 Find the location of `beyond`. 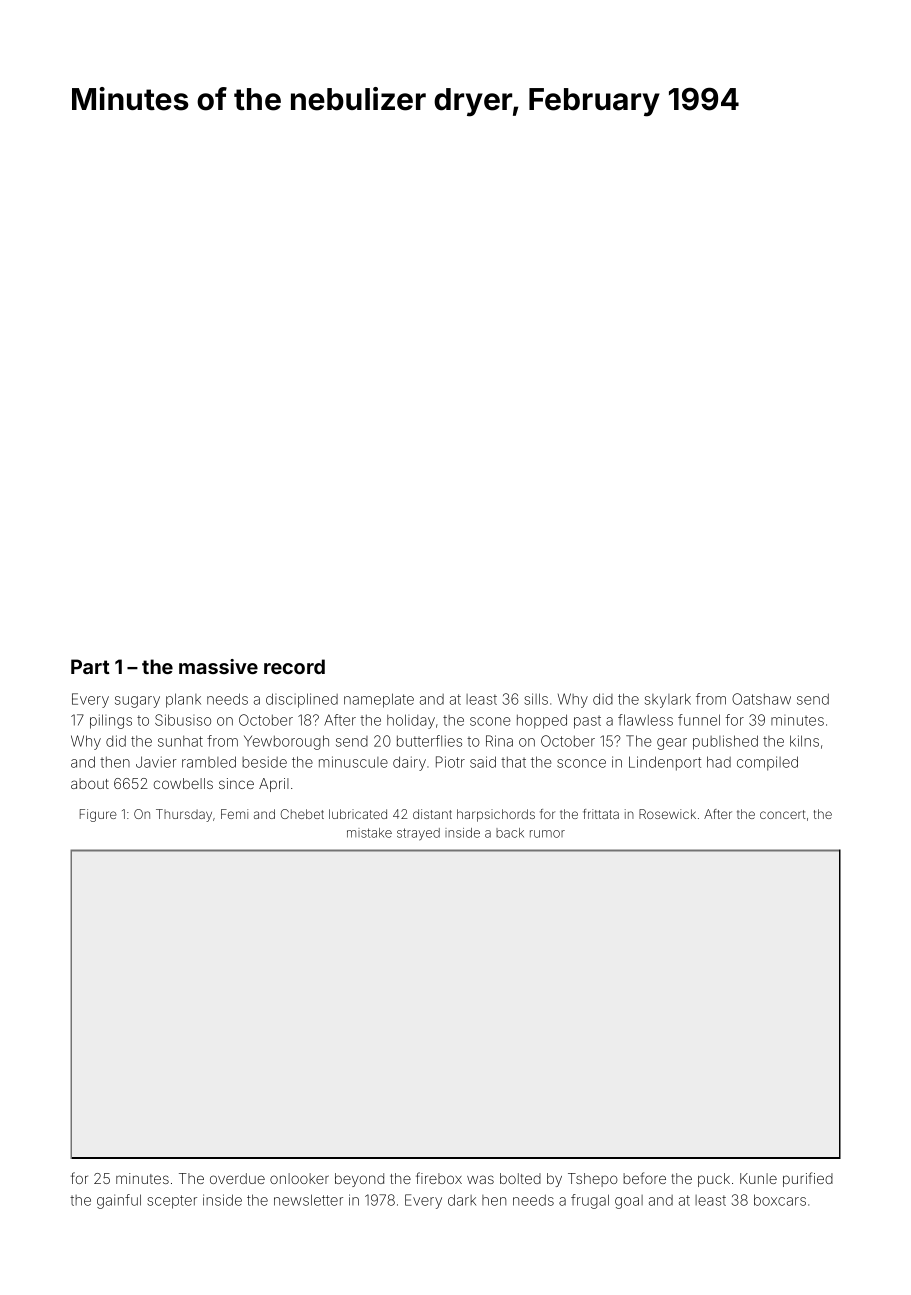

beyond is located at coordinates (359, 1180).
